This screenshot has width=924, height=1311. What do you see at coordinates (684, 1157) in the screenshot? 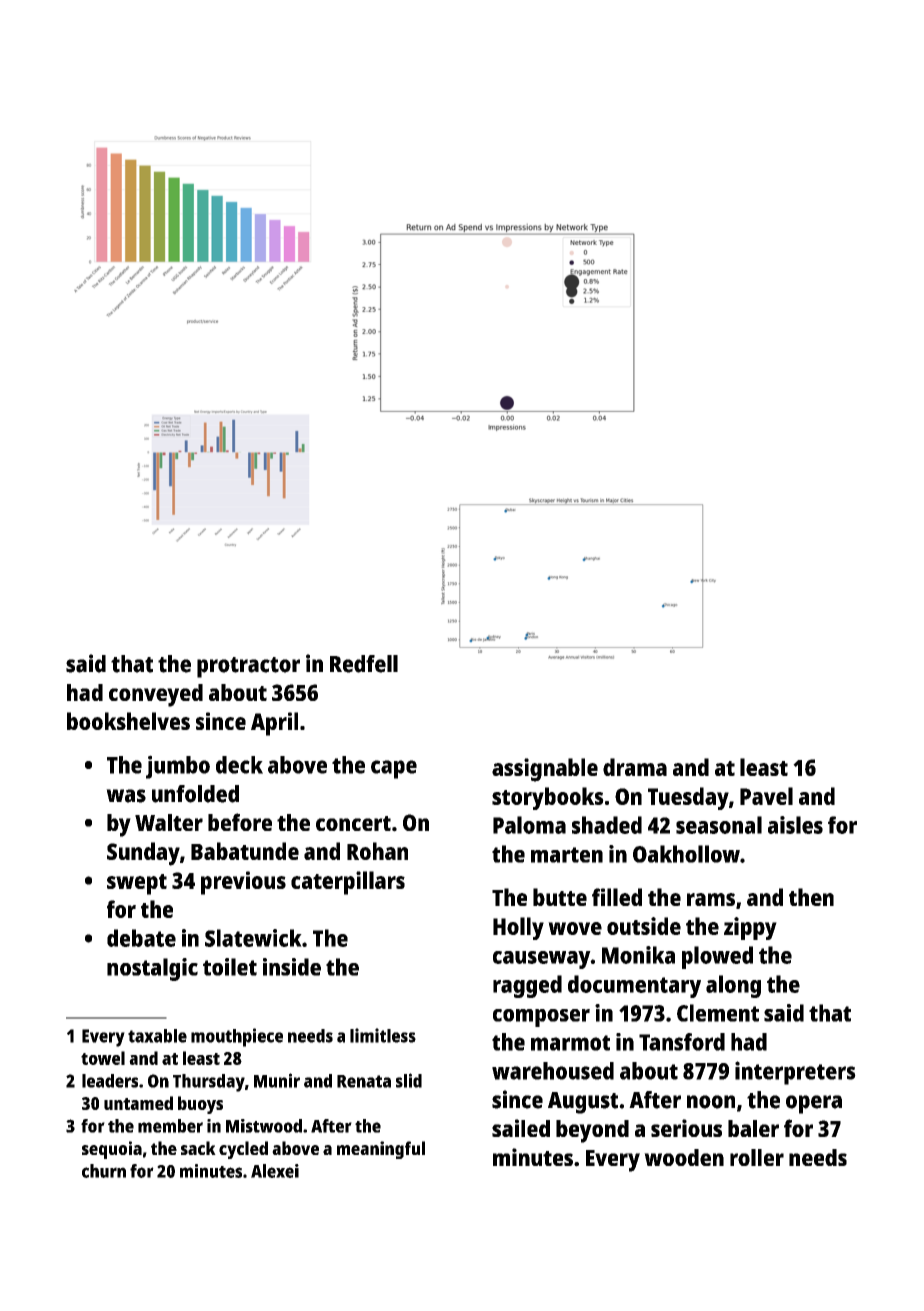
I see `wooden` at bounding box center [684, 1157].
